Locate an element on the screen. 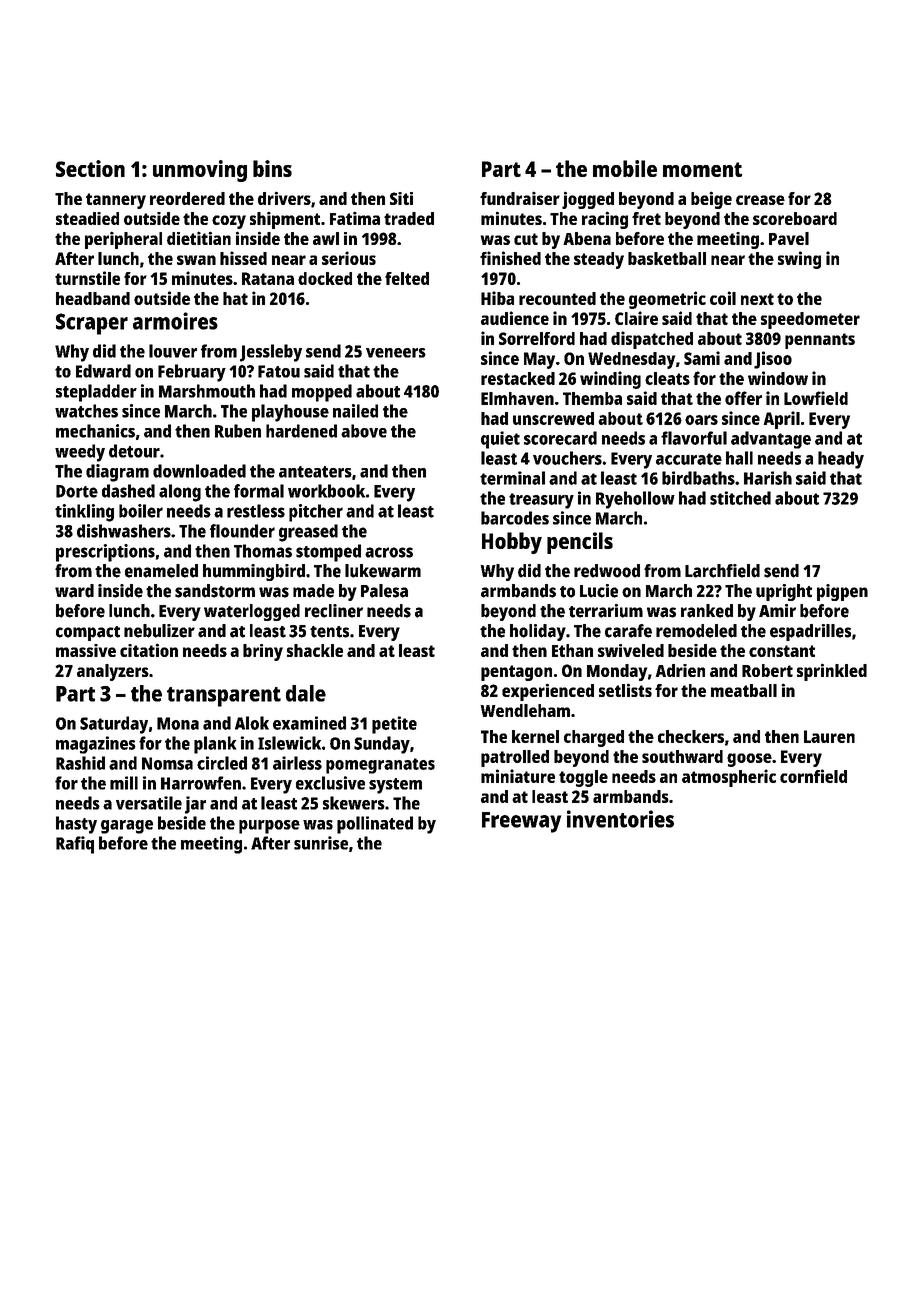 Image resolution: width=924 pixels, height=1311 pixels. purpose is located at coordinates (269, 827).
